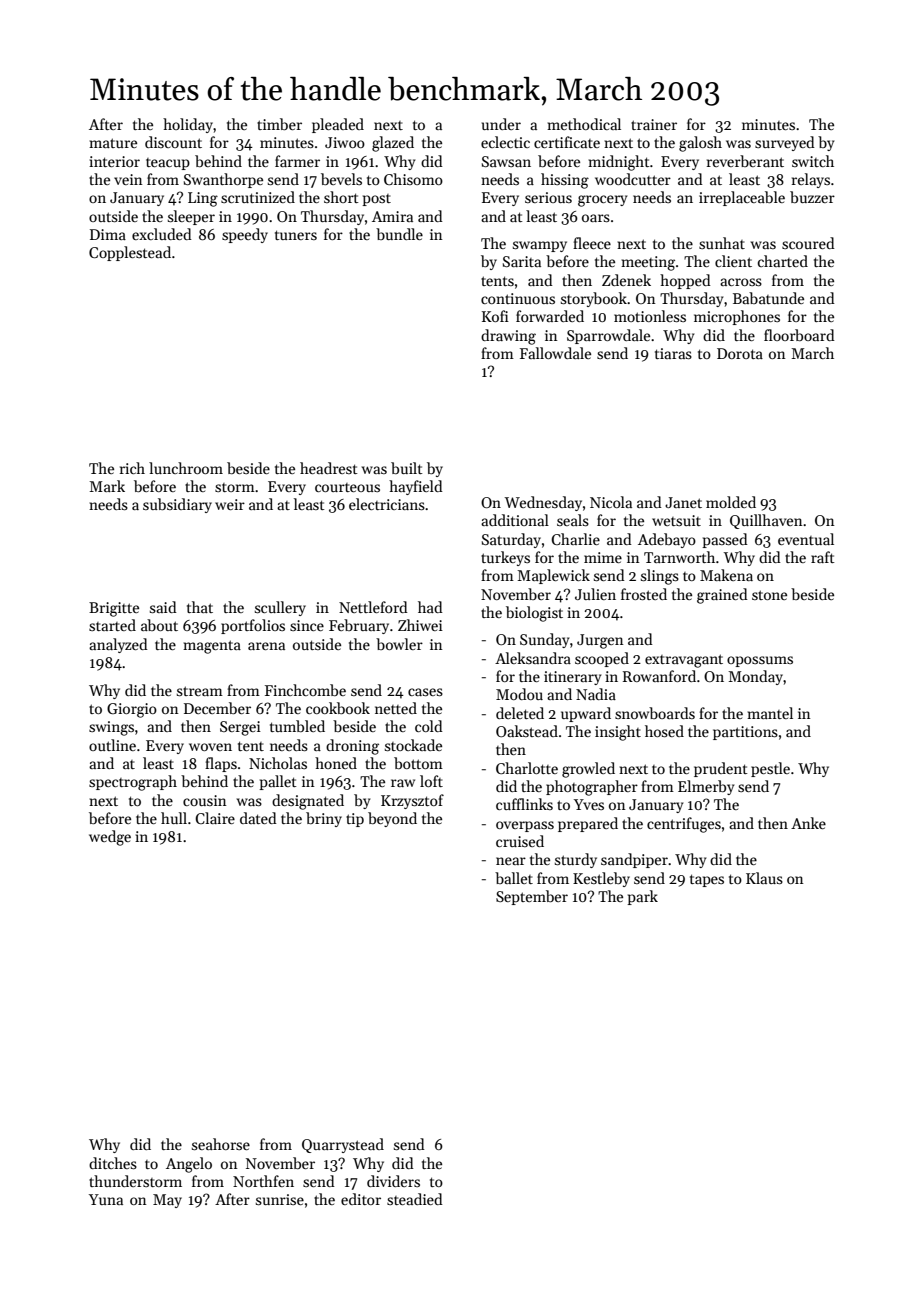 The height and width of the document is (1308, 924). Describe the element at coordinates (415, 1199) in the document. I see `steadied` at that location.
